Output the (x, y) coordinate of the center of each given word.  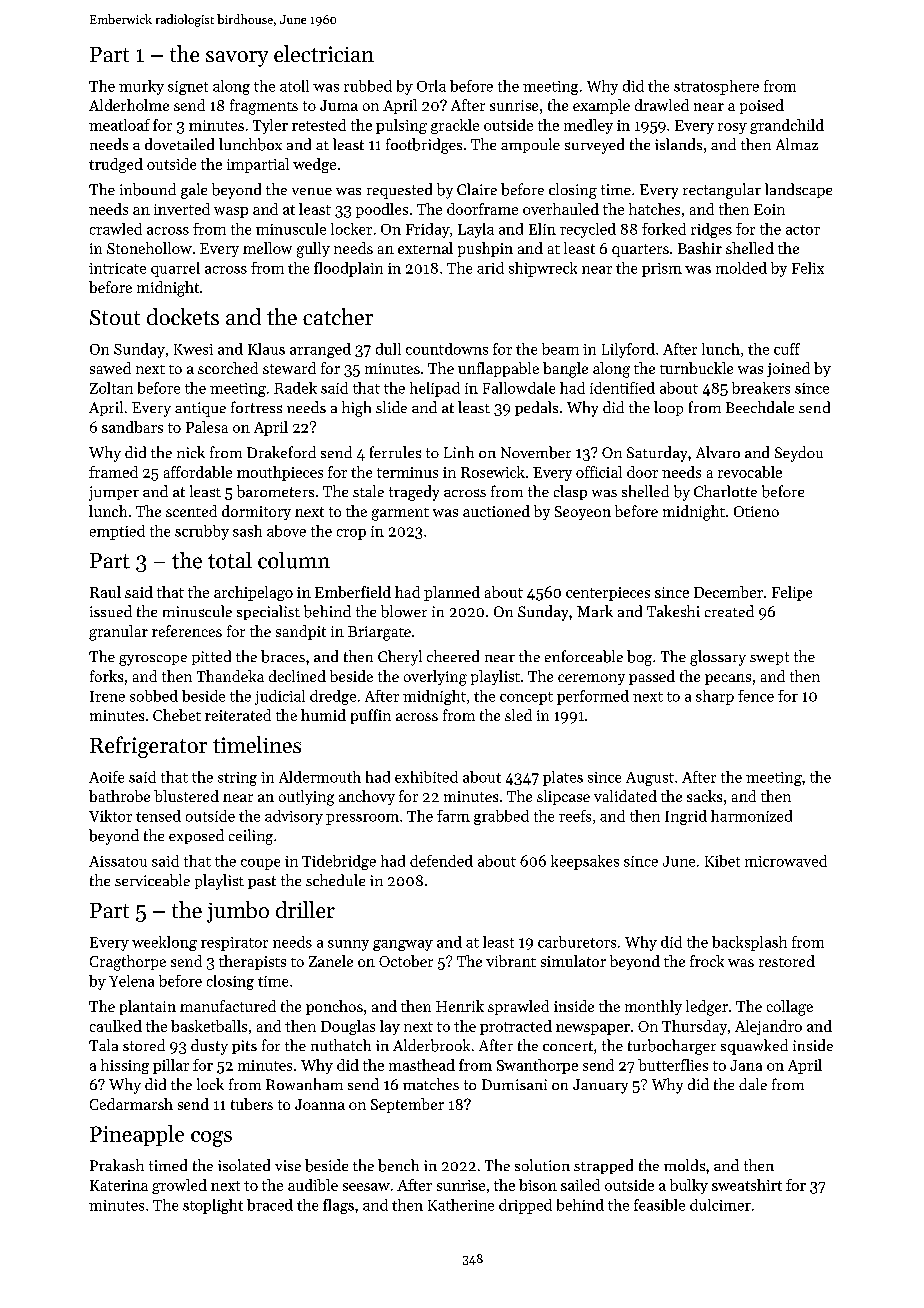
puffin (371, 716)
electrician (324, 53)
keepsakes (585, 862)
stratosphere (716, 87)
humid (323, 715)
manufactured (228, 1006)
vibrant (511, 961)
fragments (264, 107)
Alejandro (768, 1027)
